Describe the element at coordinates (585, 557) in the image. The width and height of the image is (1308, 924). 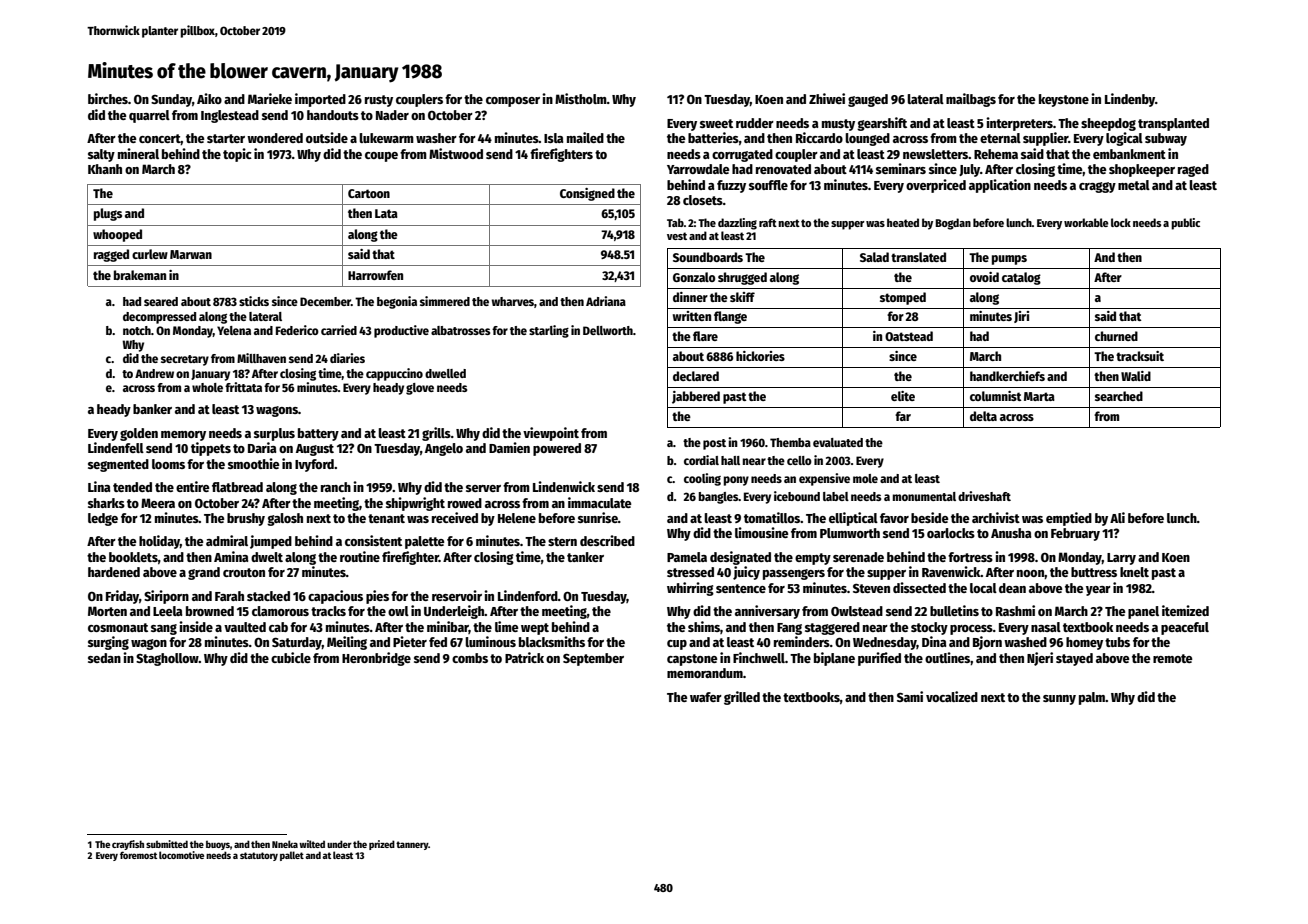
I see `tanker` at that location.
